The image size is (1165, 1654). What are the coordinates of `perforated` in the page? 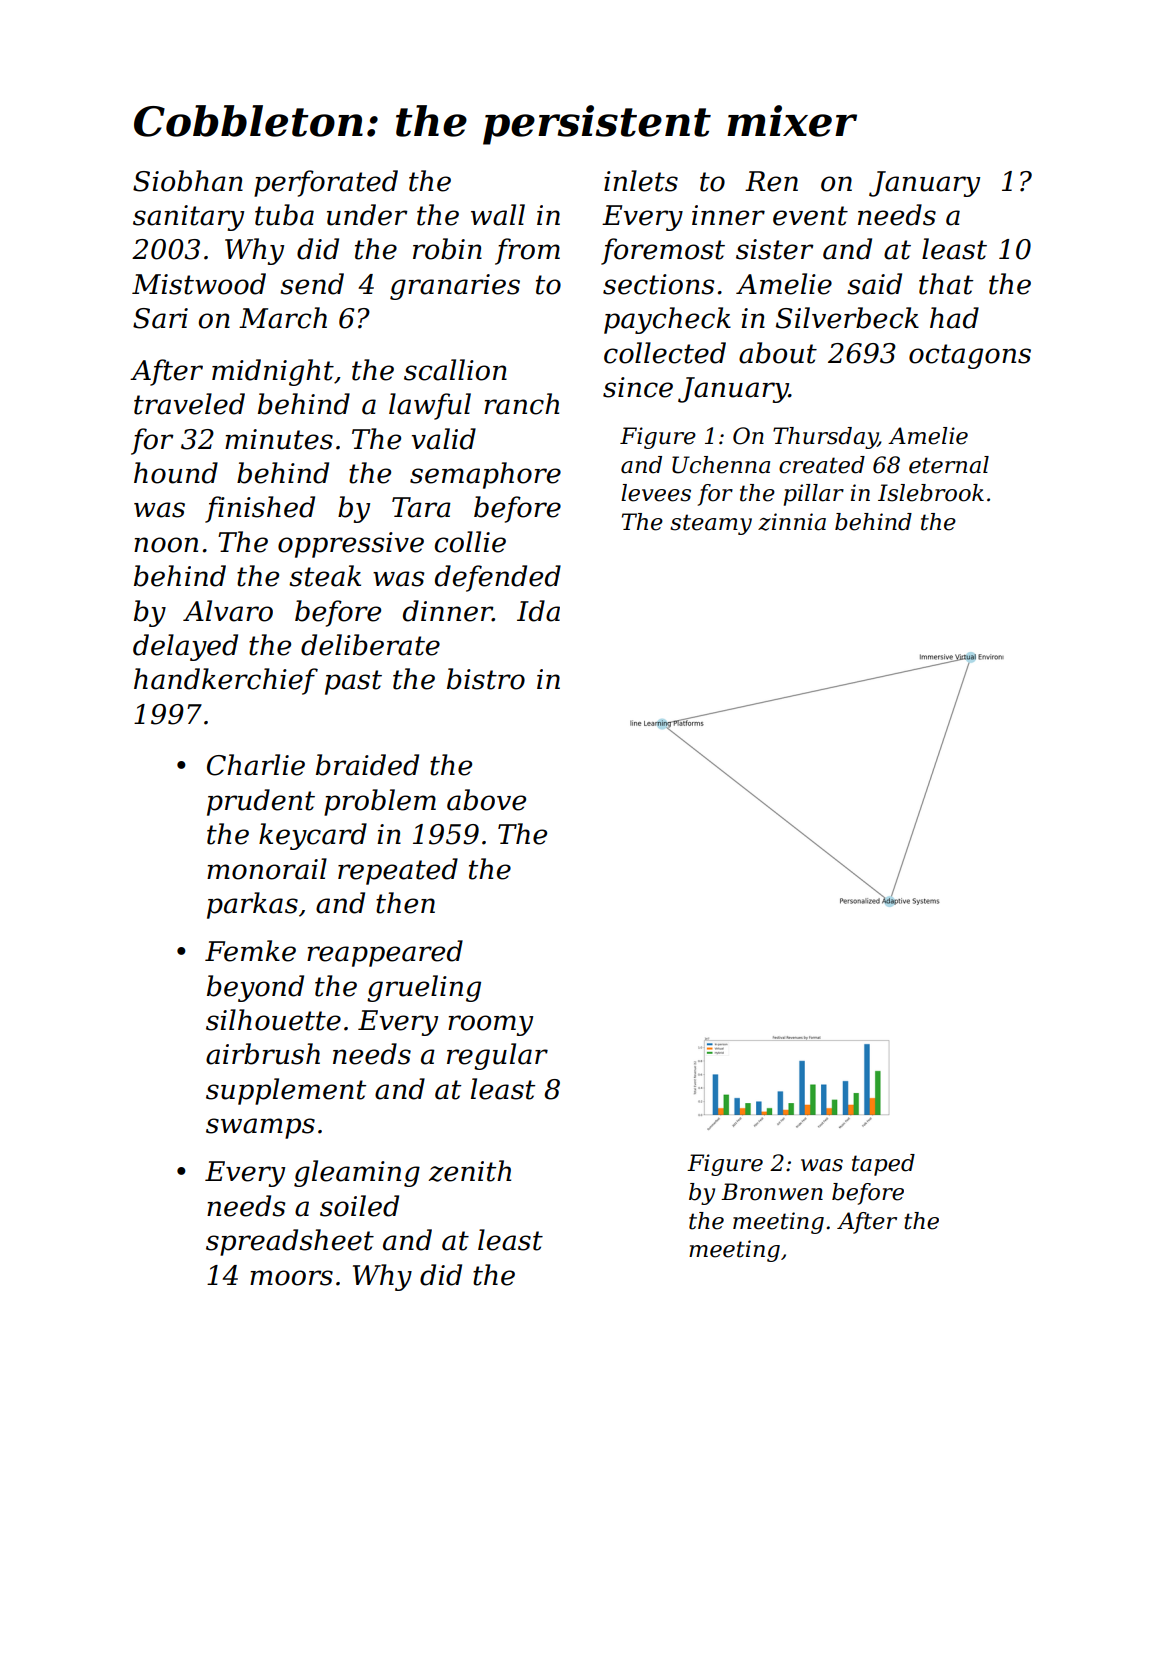 It's located at (326, 183).
